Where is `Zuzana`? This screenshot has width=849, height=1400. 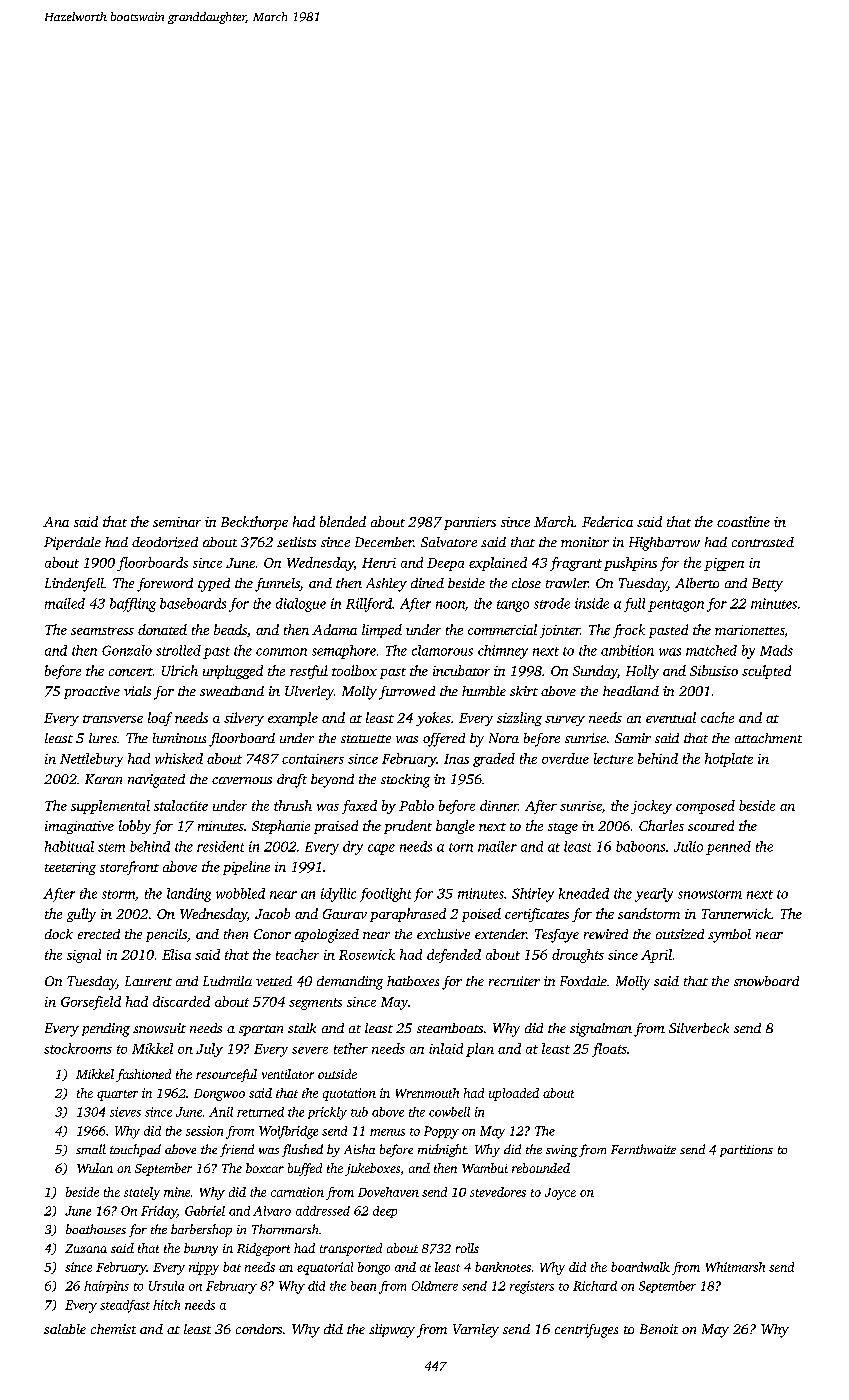 Zuzana is located at coordinates (86, 1248).
